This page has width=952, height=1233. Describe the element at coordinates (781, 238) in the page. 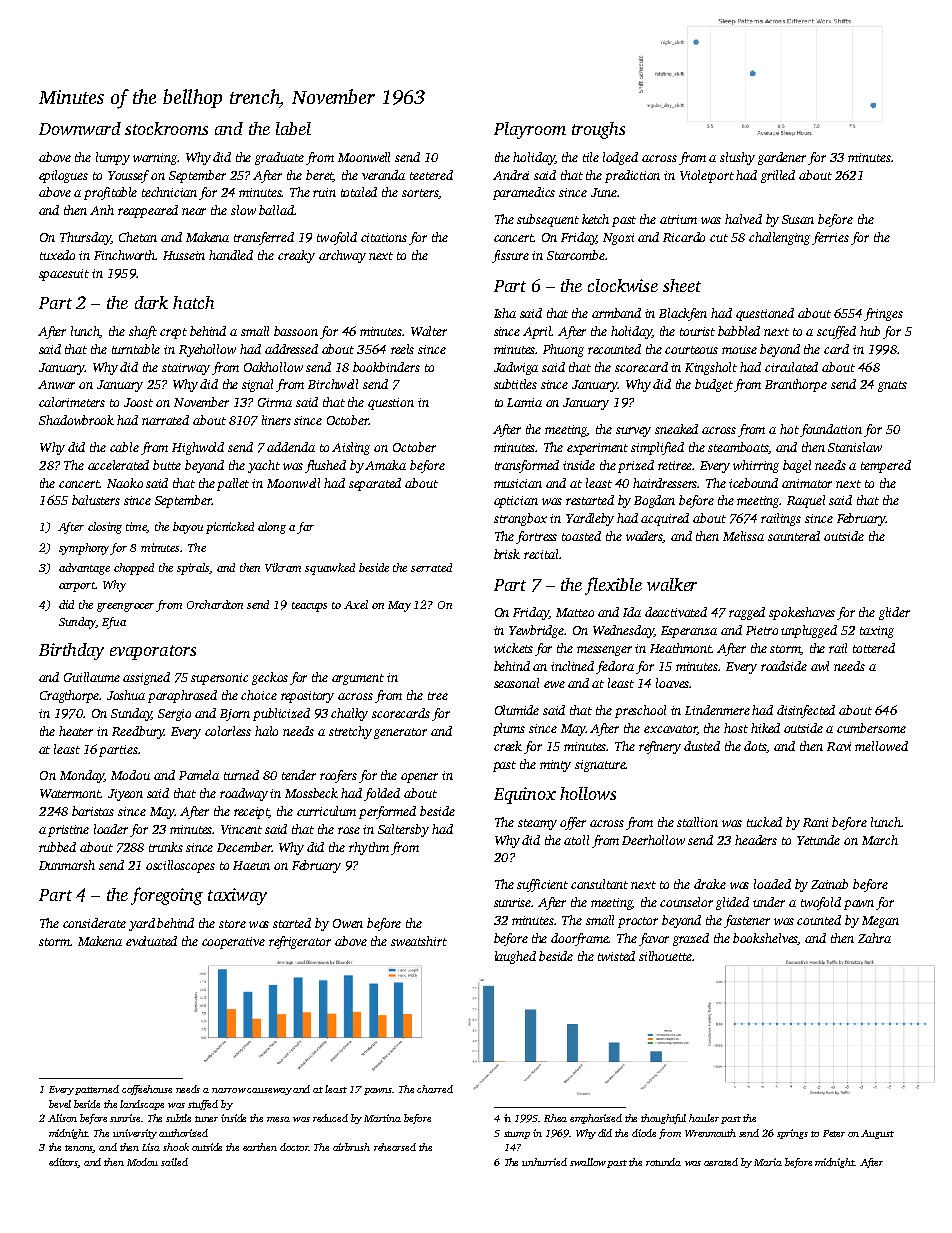

I see `challenging` at that location.
